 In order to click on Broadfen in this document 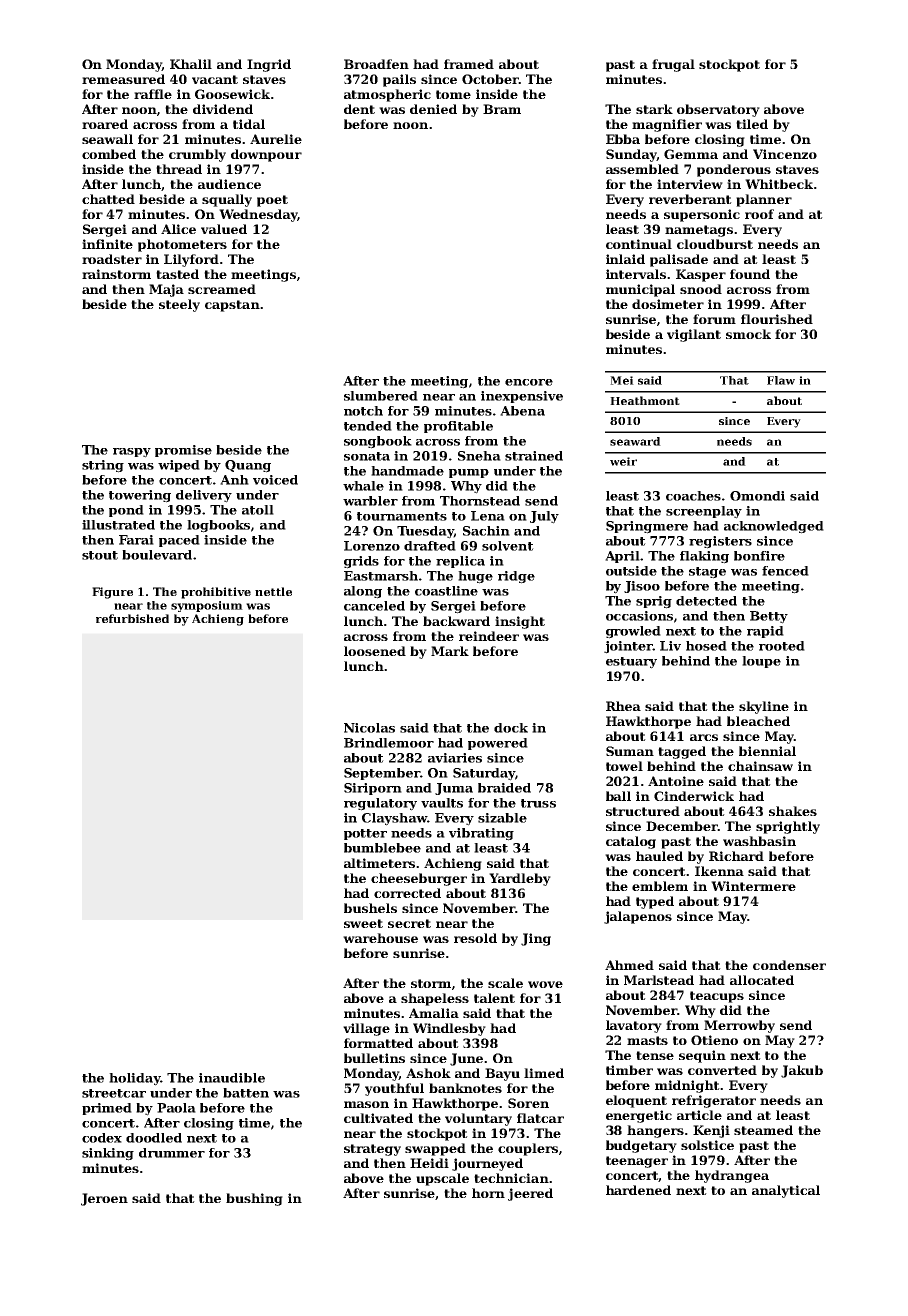, I will do `click(376, 64)`.
